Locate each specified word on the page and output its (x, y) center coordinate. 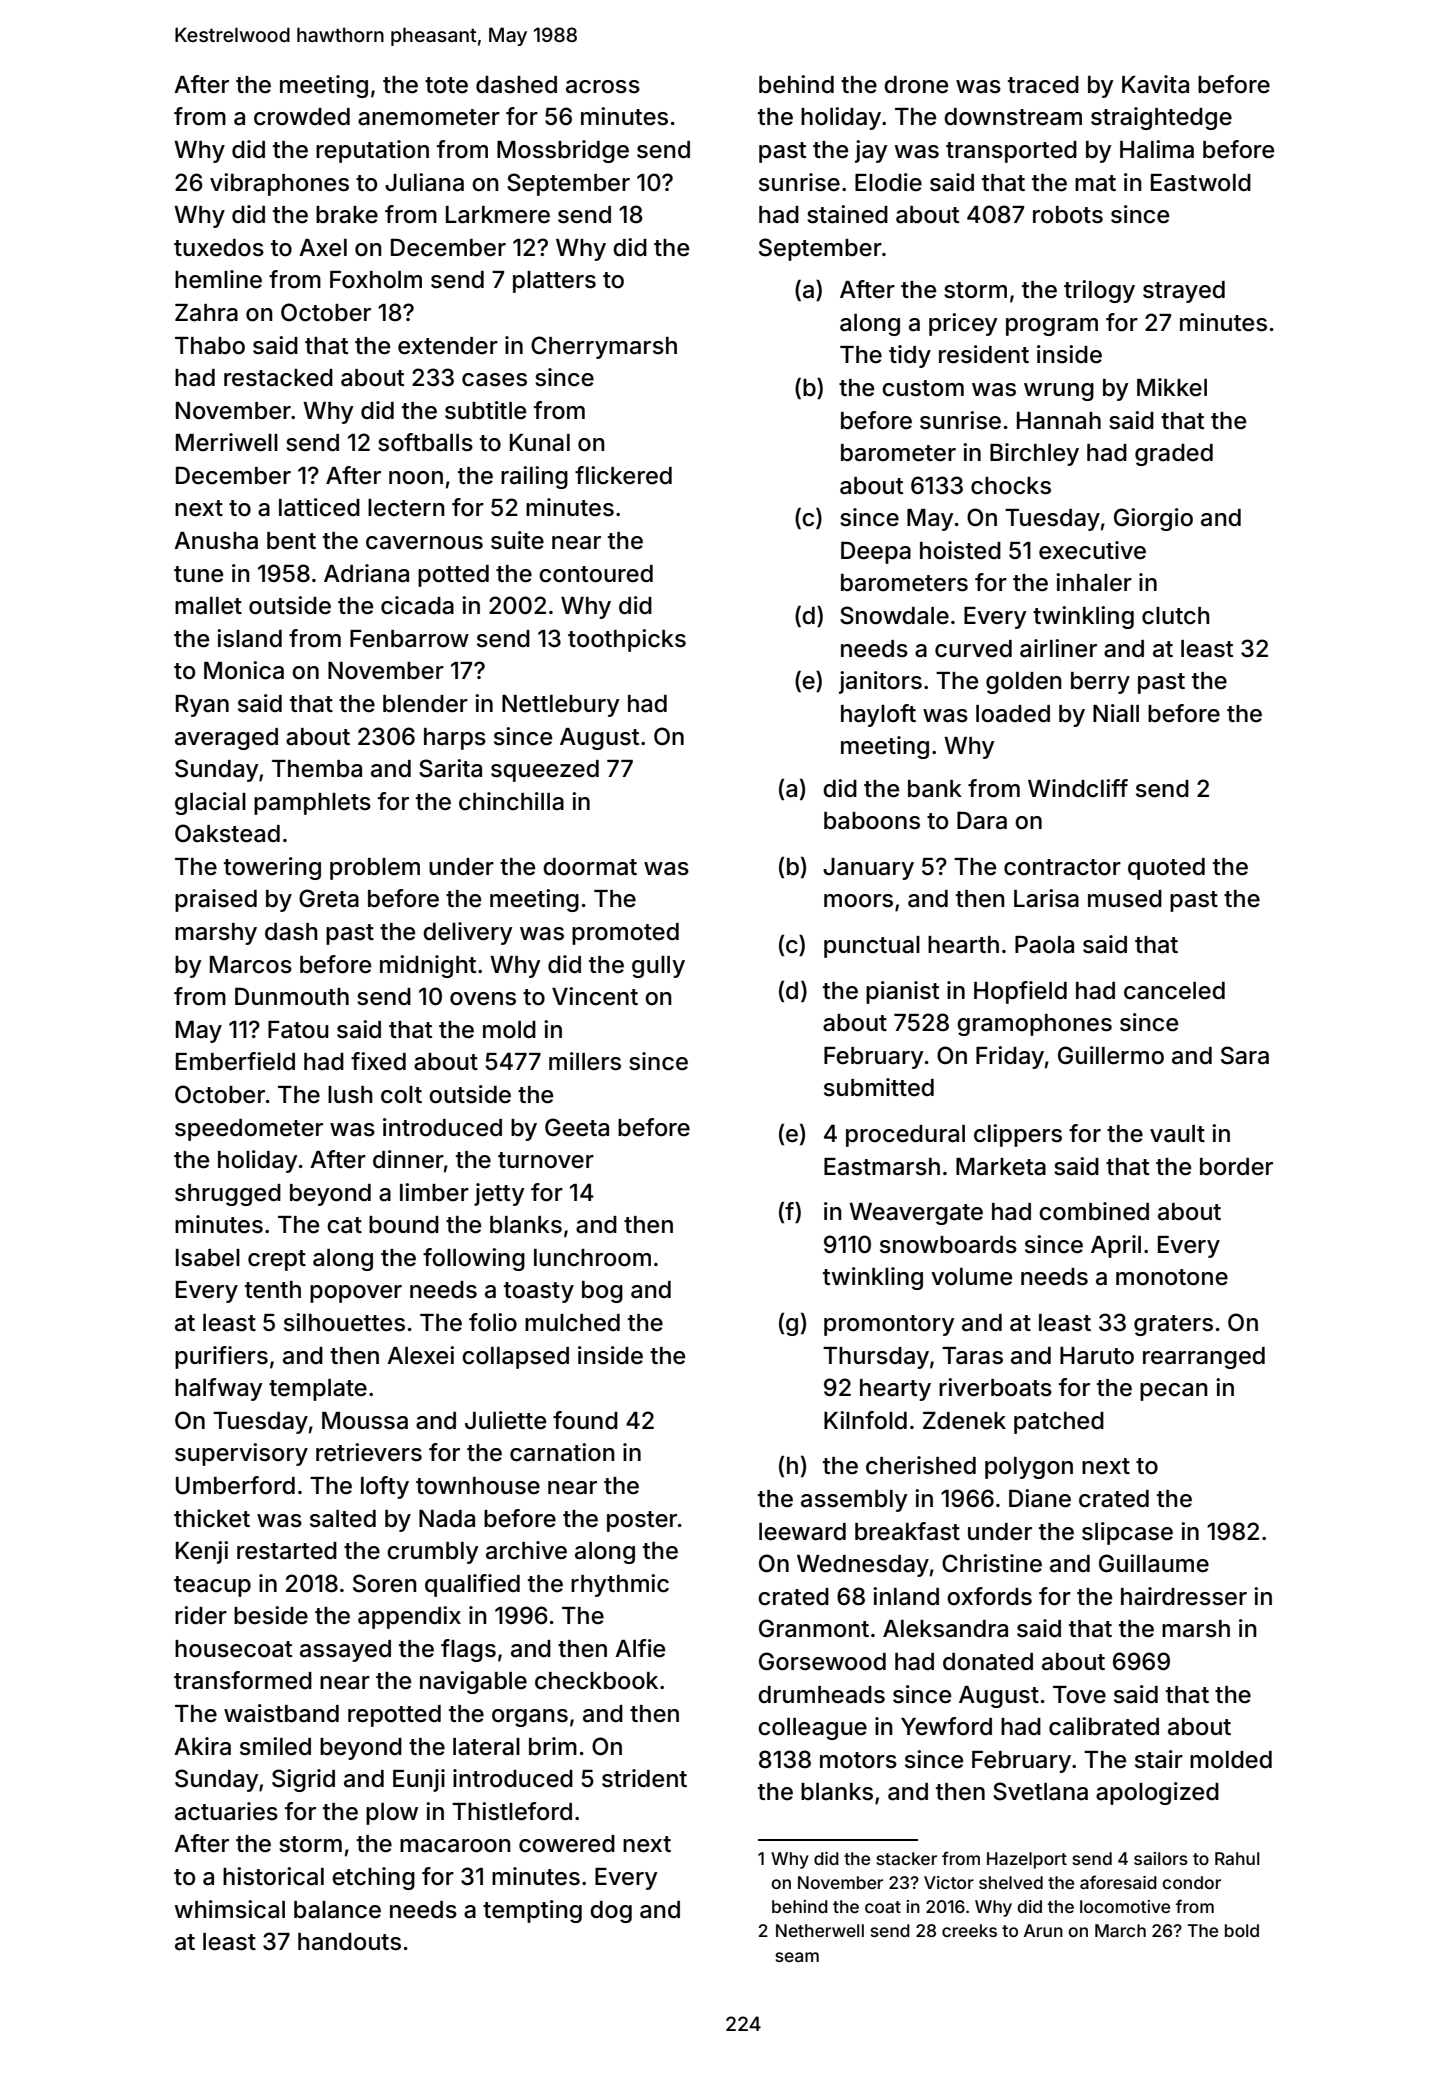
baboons (872, 821)
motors (858, 1760)
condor (1191, 1882)
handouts (349, 1942)
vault (1177, 1134)
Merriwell (227, 442)
